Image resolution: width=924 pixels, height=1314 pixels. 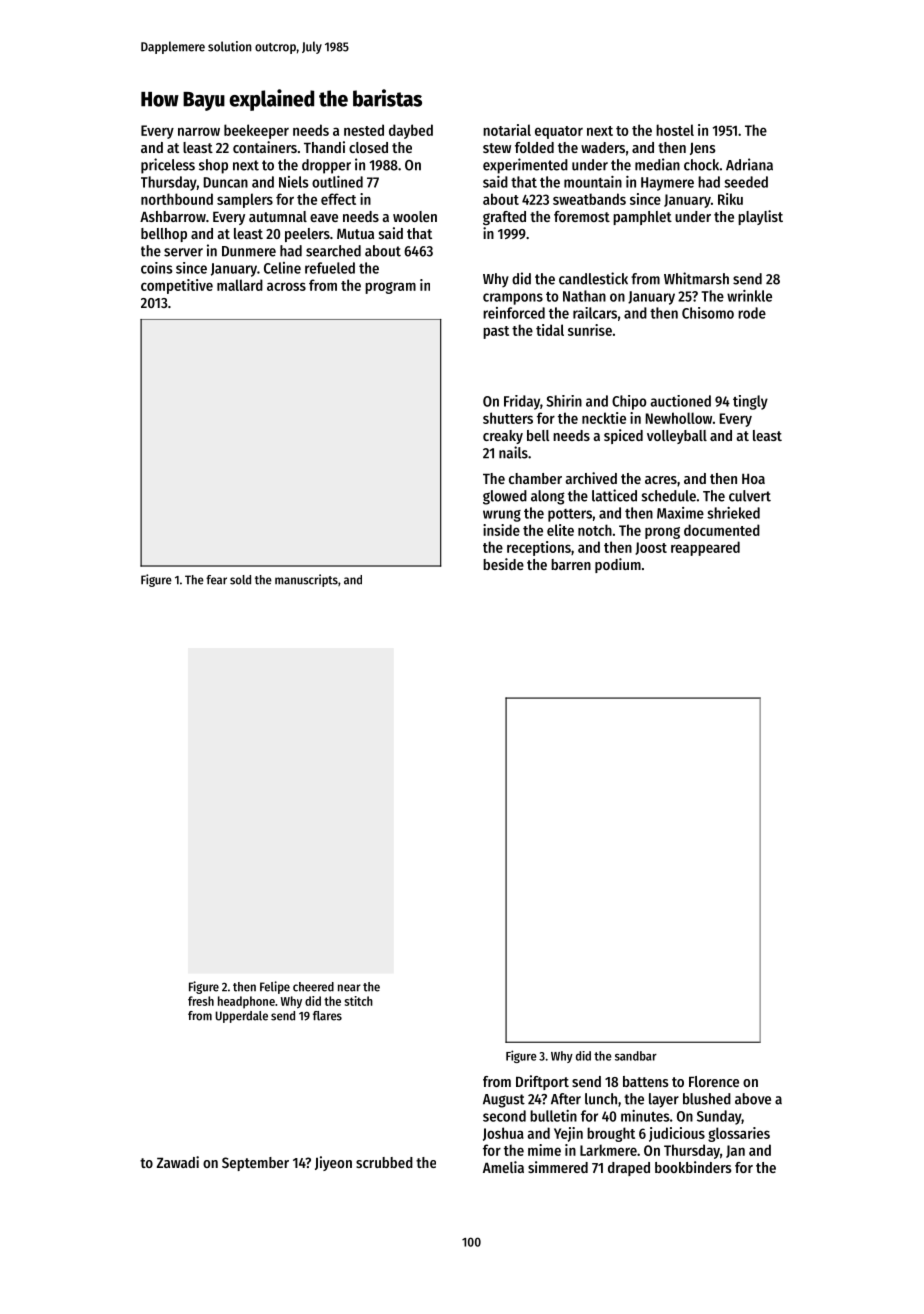 I want to click on fear, so click(x=216, y=580).
